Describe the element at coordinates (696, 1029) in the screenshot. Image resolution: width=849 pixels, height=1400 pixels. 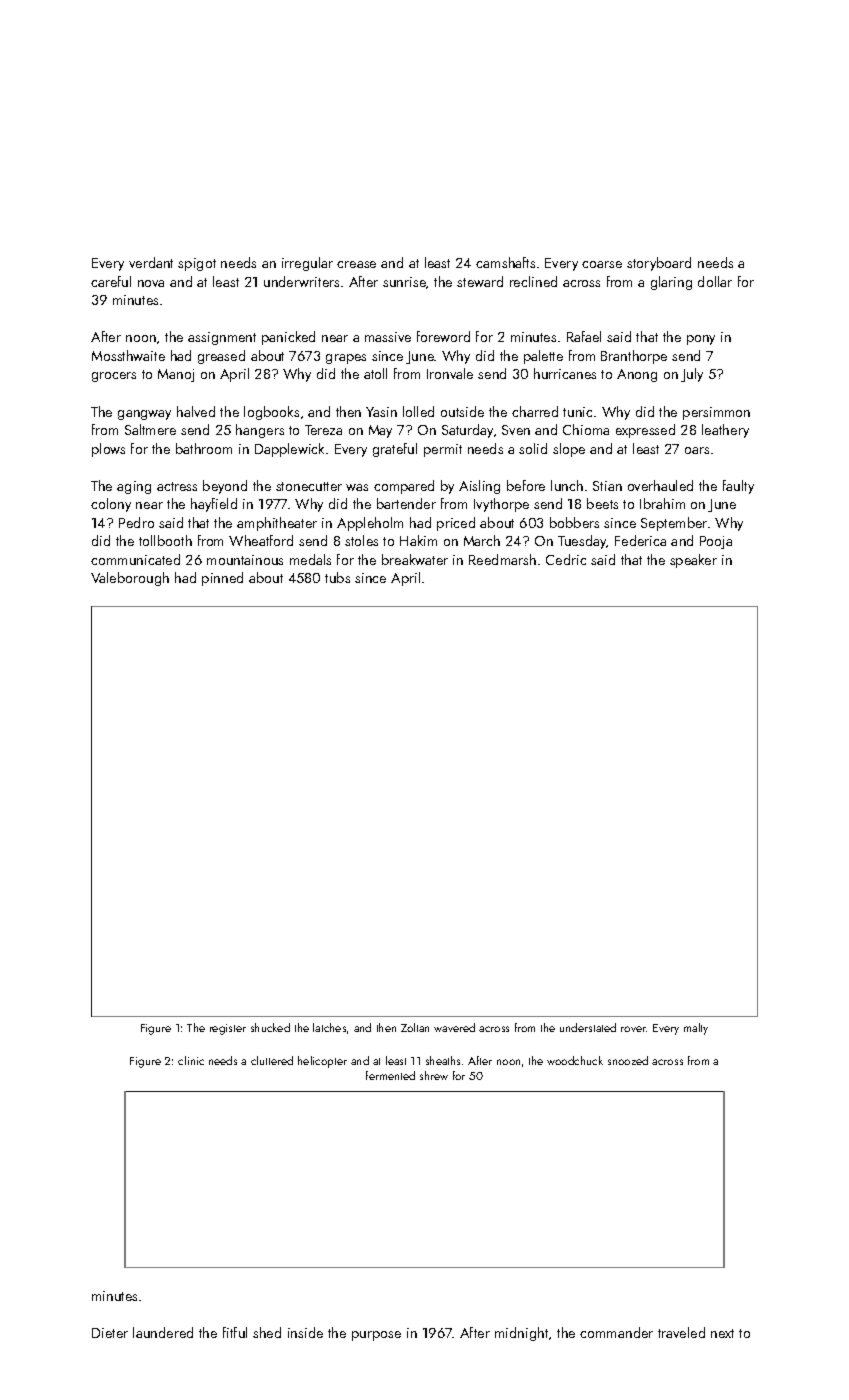
I see `malty` at that location.
